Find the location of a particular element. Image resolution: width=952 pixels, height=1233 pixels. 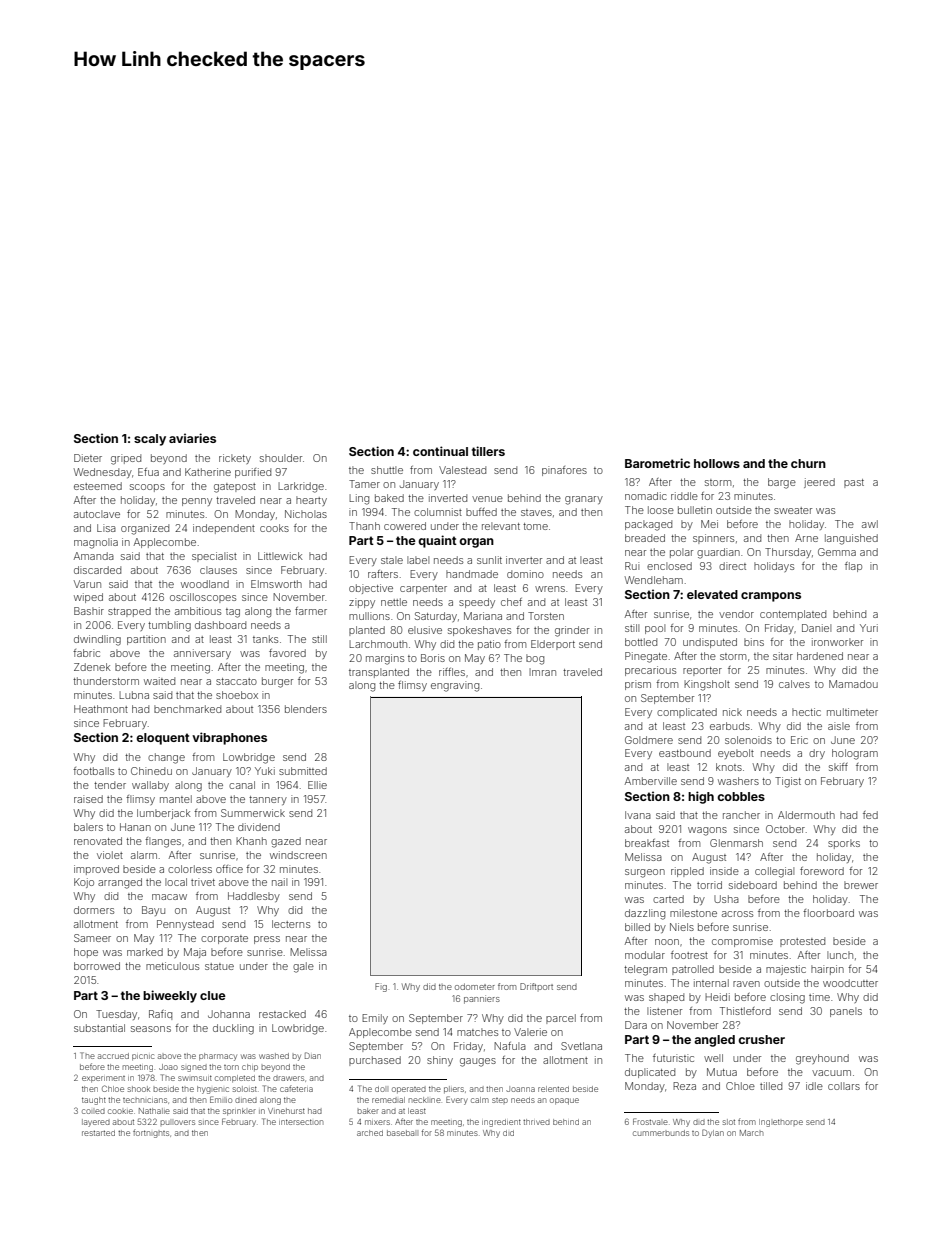

surgeon is located at coordinates (645, 873).
